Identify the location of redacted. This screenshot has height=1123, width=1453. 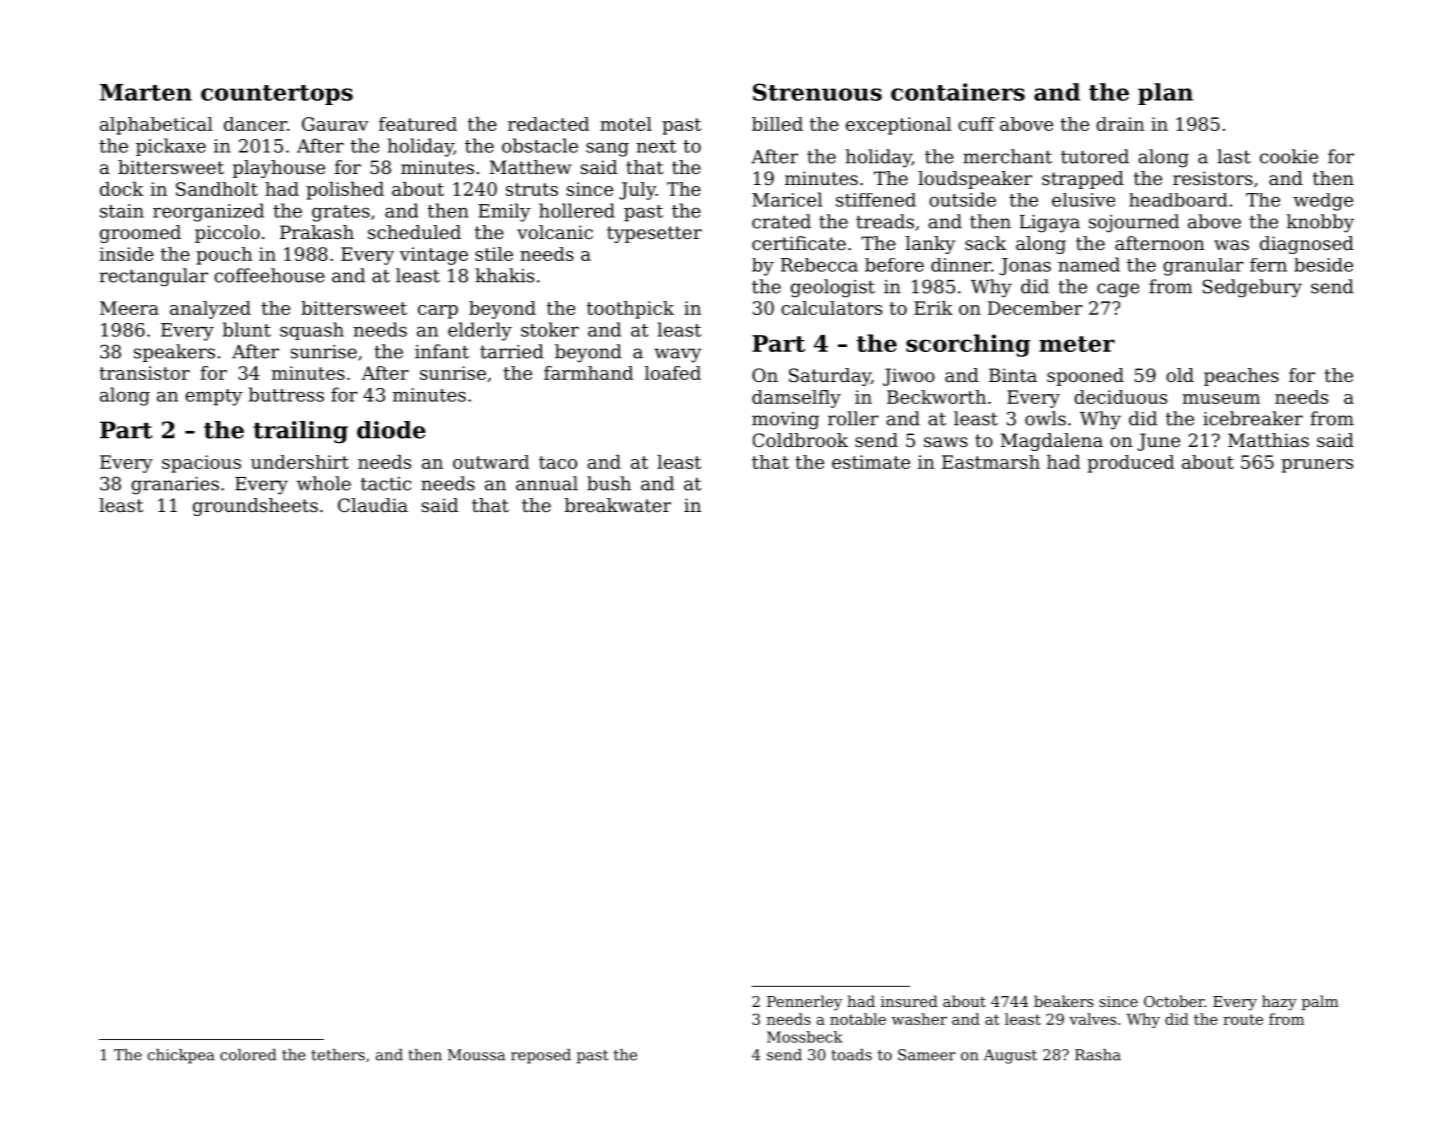
(548, 124).
